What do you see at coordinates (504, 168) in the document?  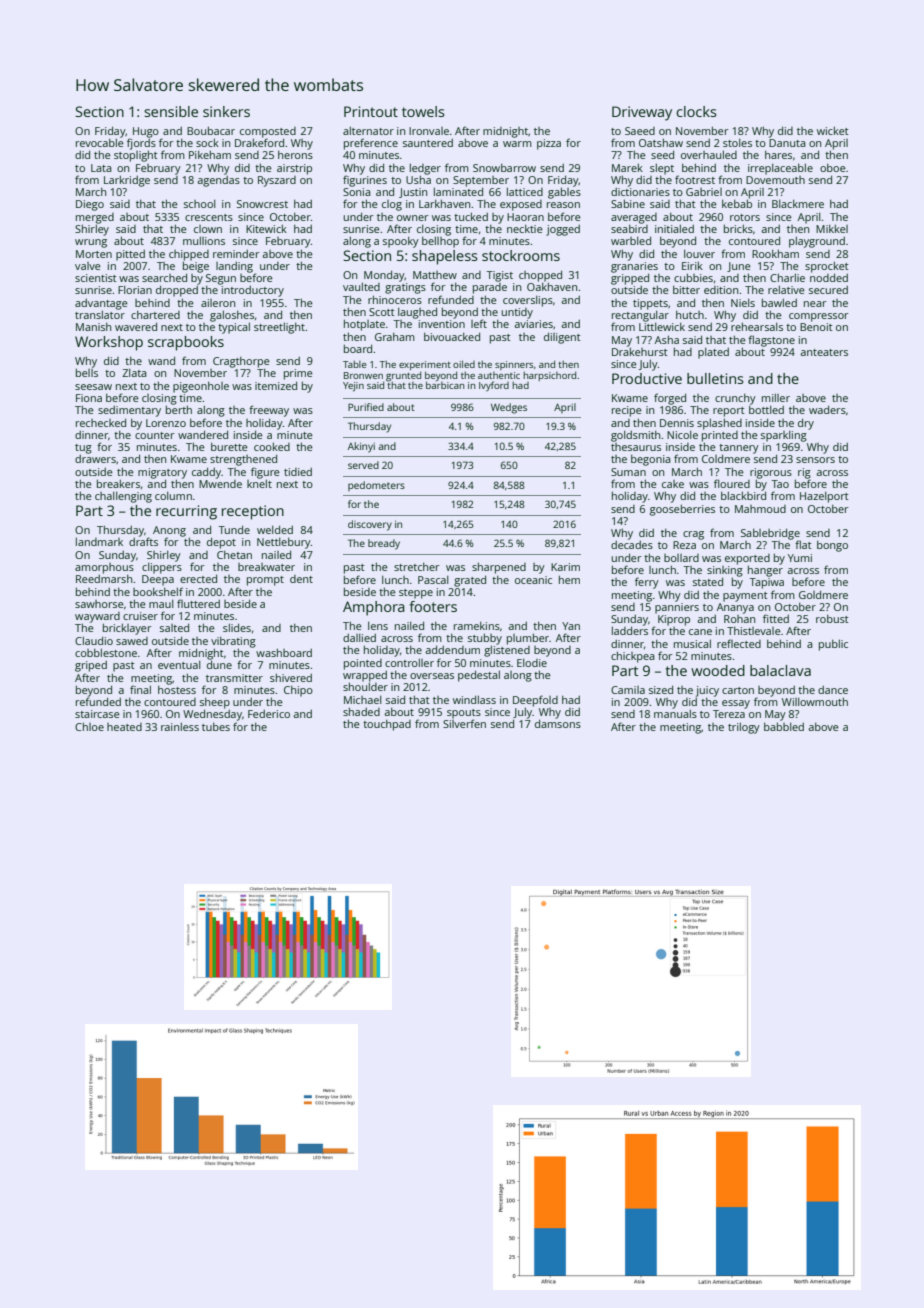 I see `Snowbarrow` at bounding box center [504, 168].
